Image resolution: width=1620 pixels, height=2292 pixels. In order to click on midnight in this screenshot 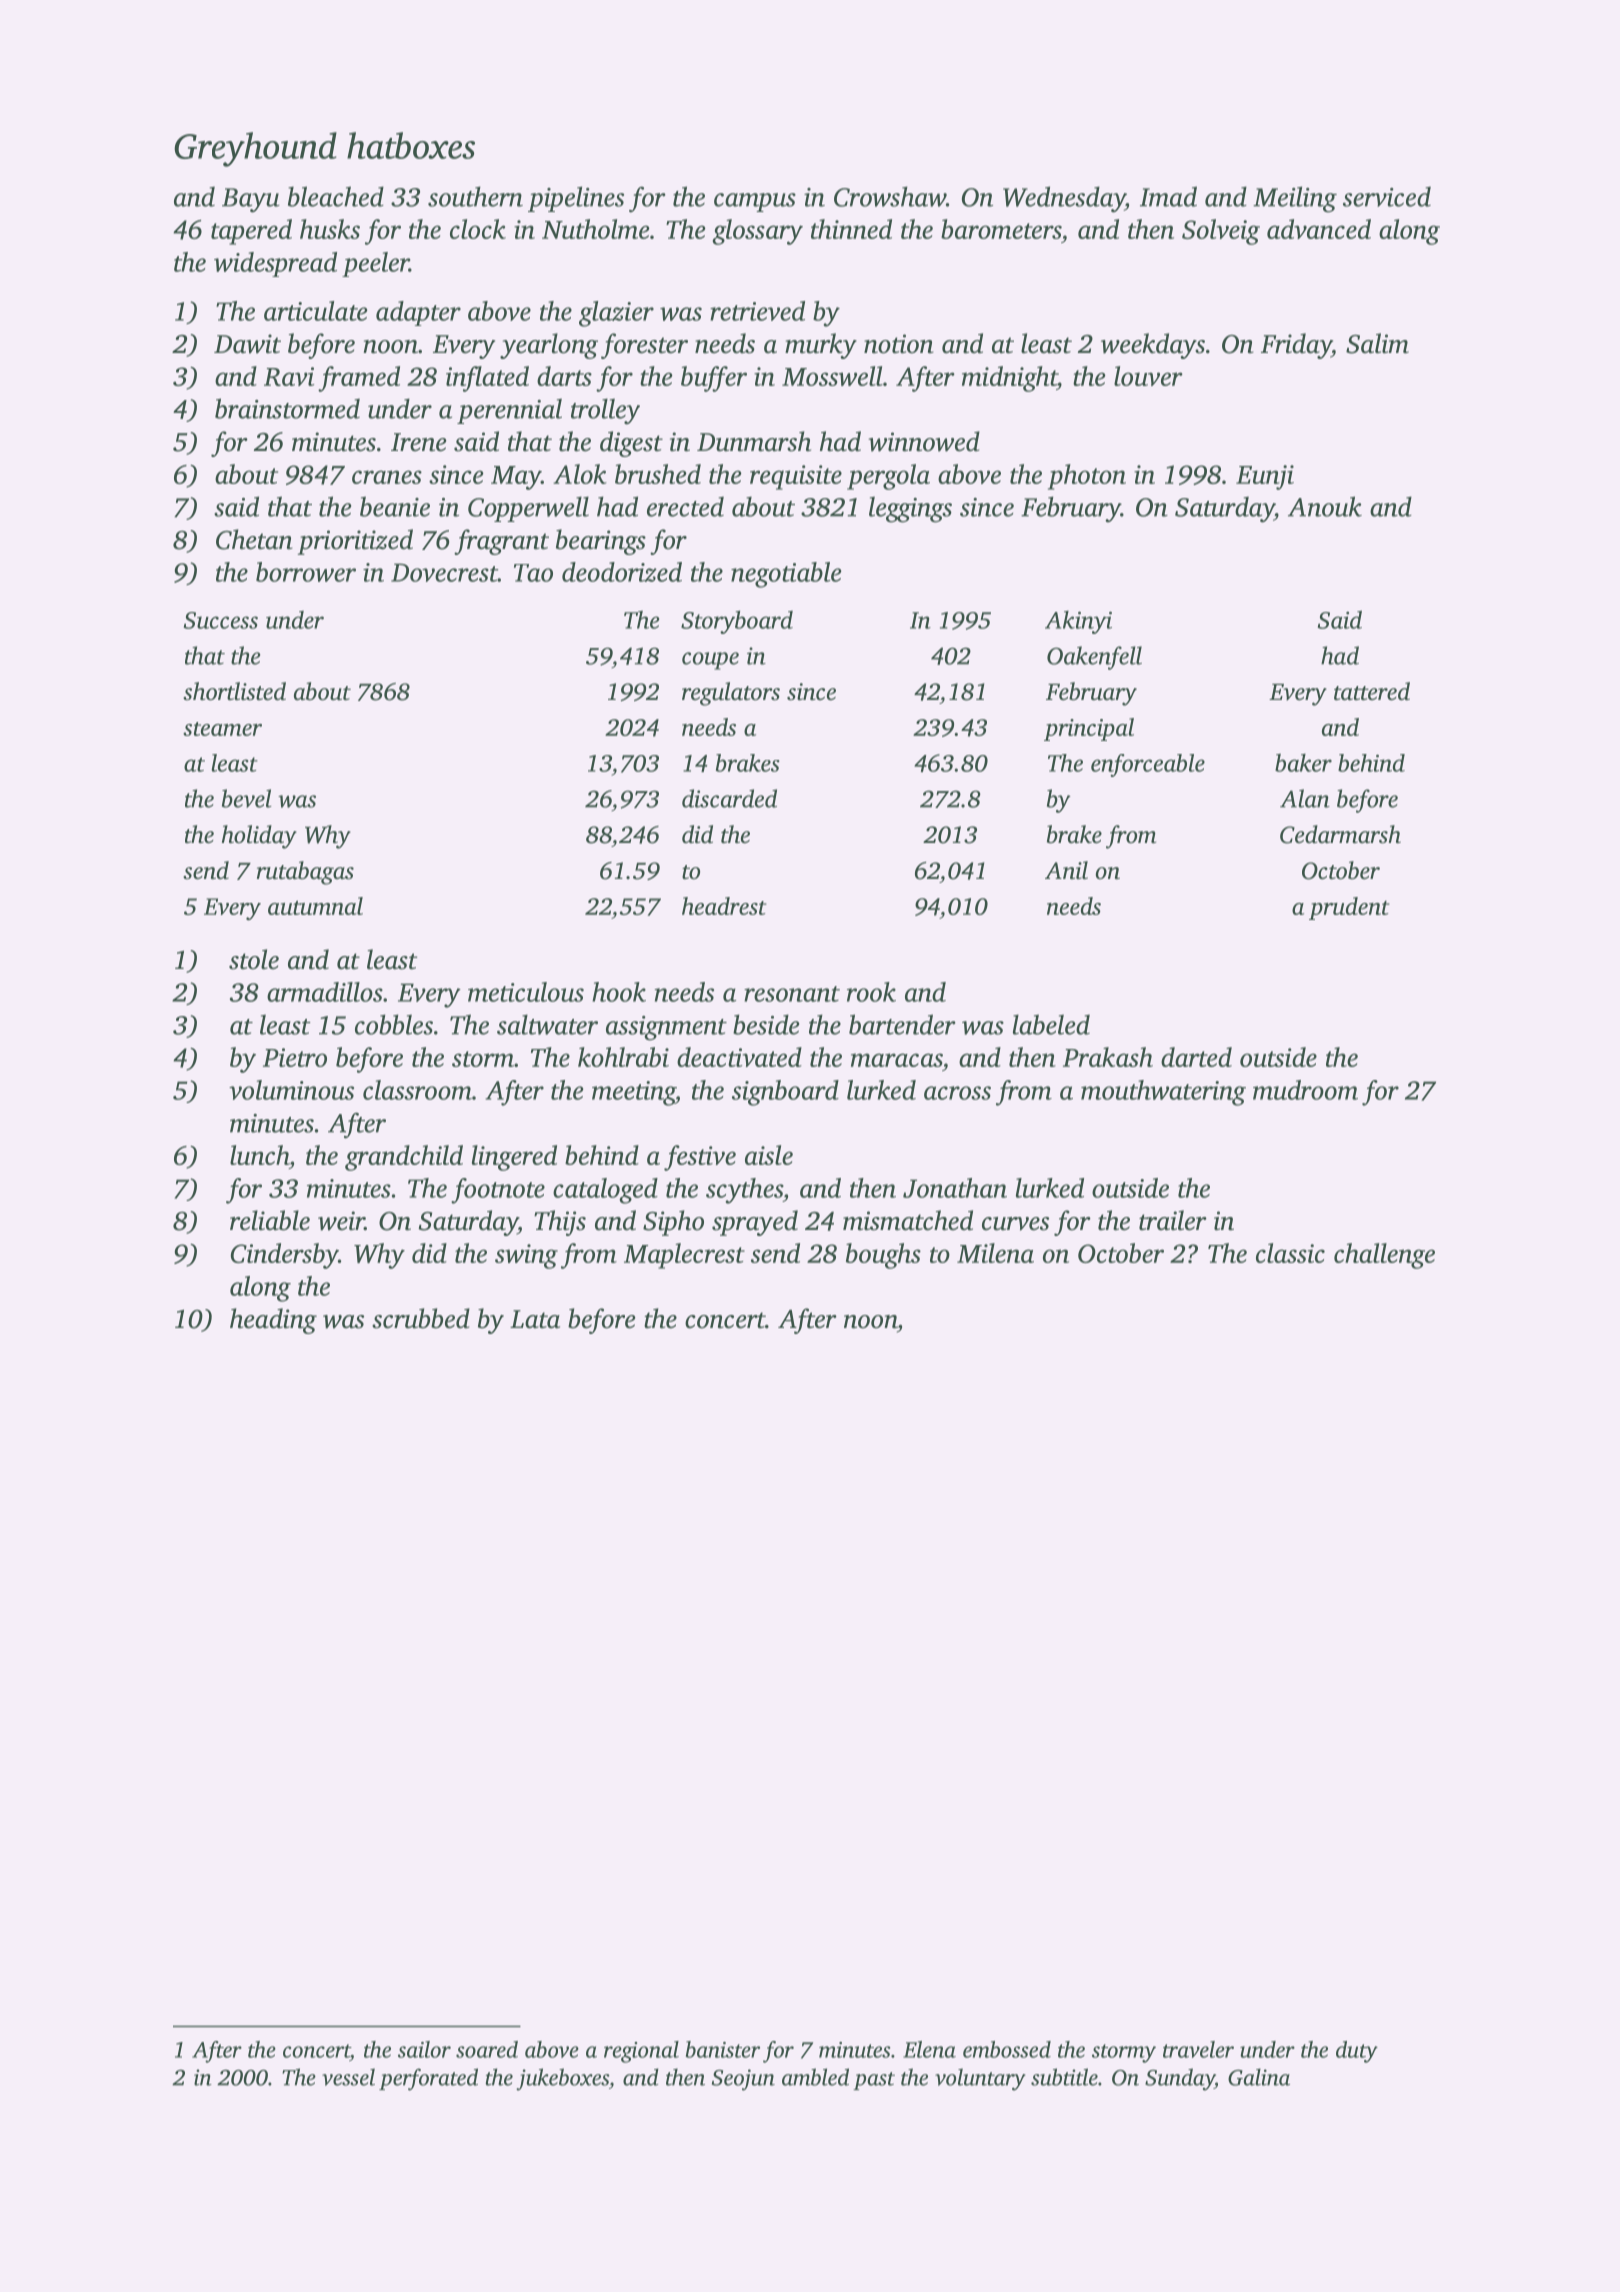, I will do `click(1009, 379)`.
